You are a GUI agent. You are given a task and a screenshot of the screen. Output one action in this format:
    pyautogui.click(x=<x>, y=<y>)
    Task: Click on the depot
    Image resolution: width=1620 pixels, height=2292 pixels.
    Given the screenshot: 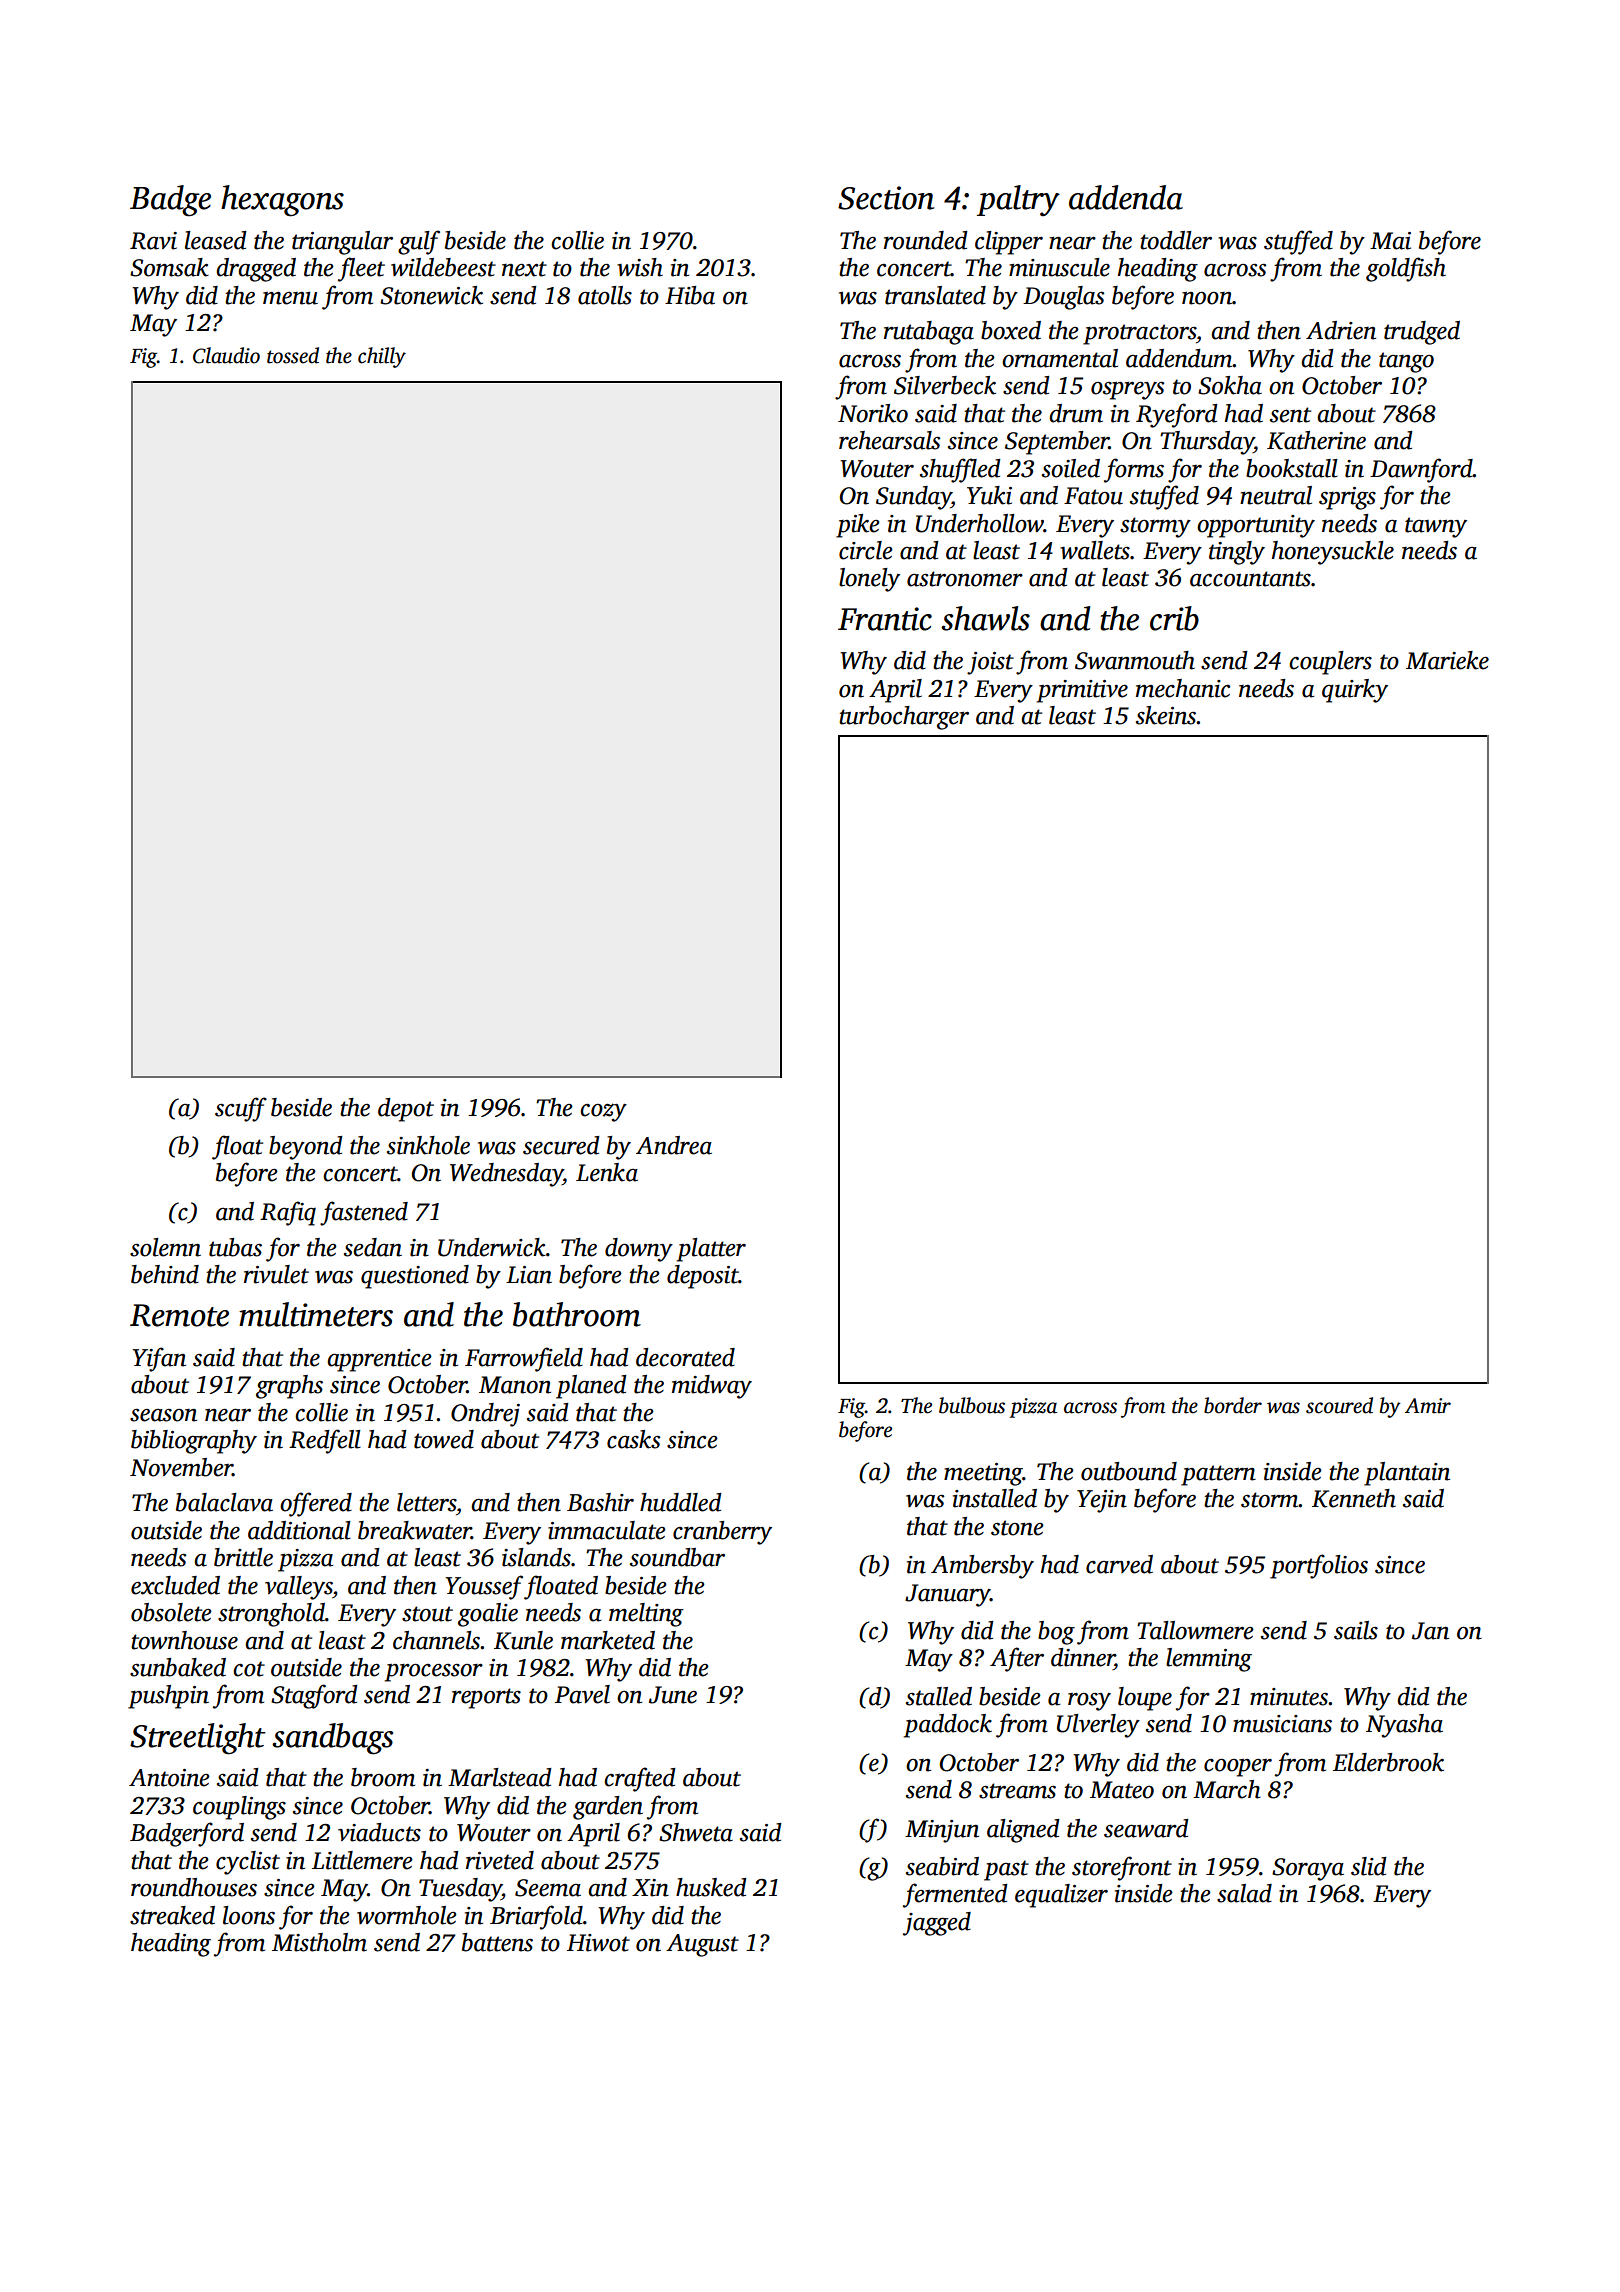 What is the action you would take?
    pyautogui.click(x=406, y=1110)
